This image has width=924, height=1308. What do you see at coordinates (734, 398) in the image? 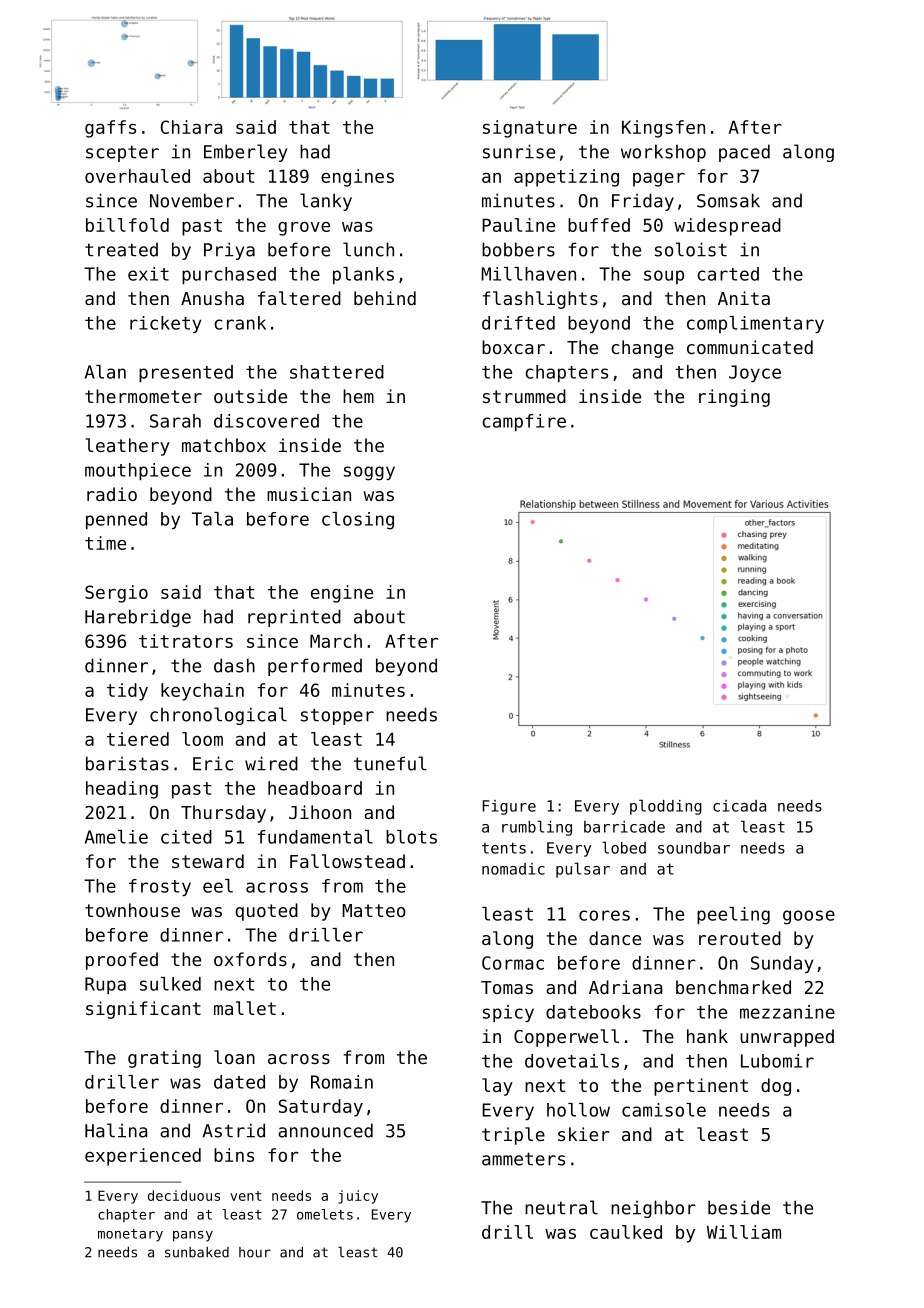
I see `ringing` at bounding box center [734, 398].
